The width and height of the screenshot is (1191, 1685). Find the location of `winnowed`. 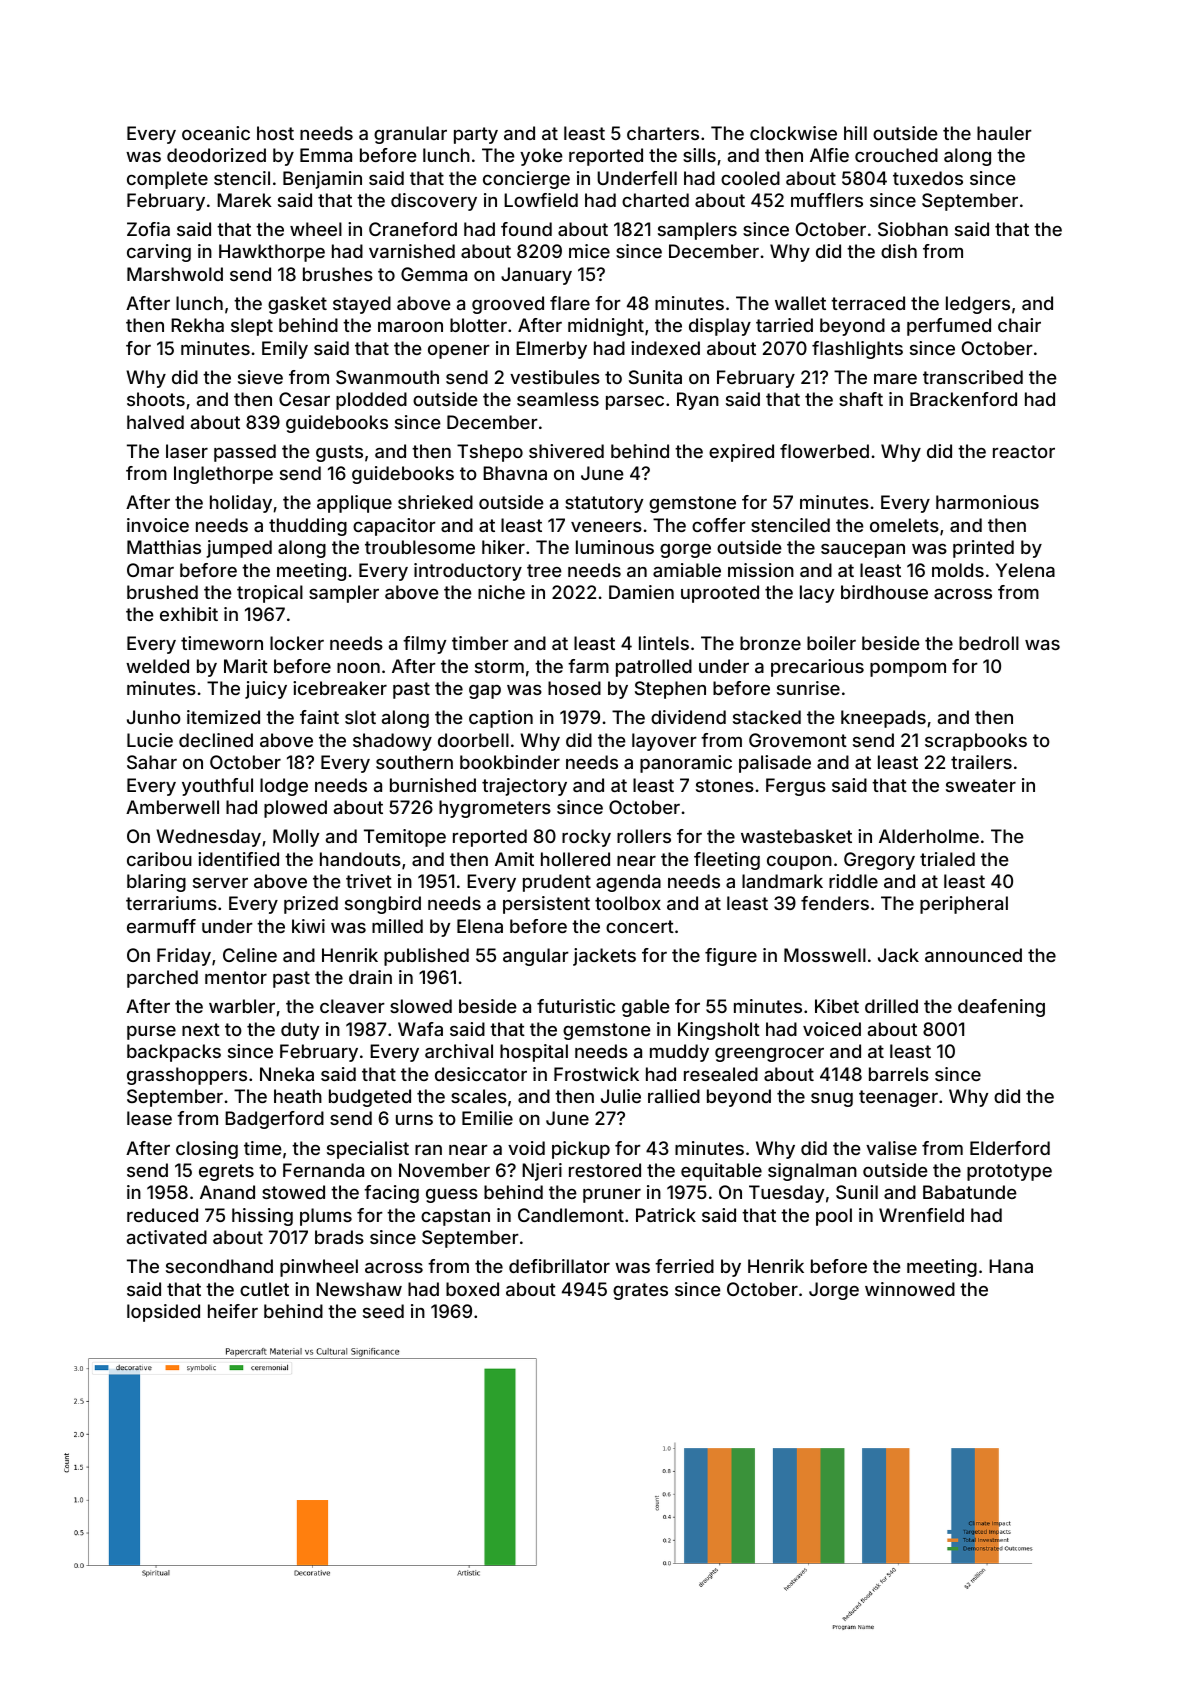

winnowed is located at coordinates (910, 1289).
